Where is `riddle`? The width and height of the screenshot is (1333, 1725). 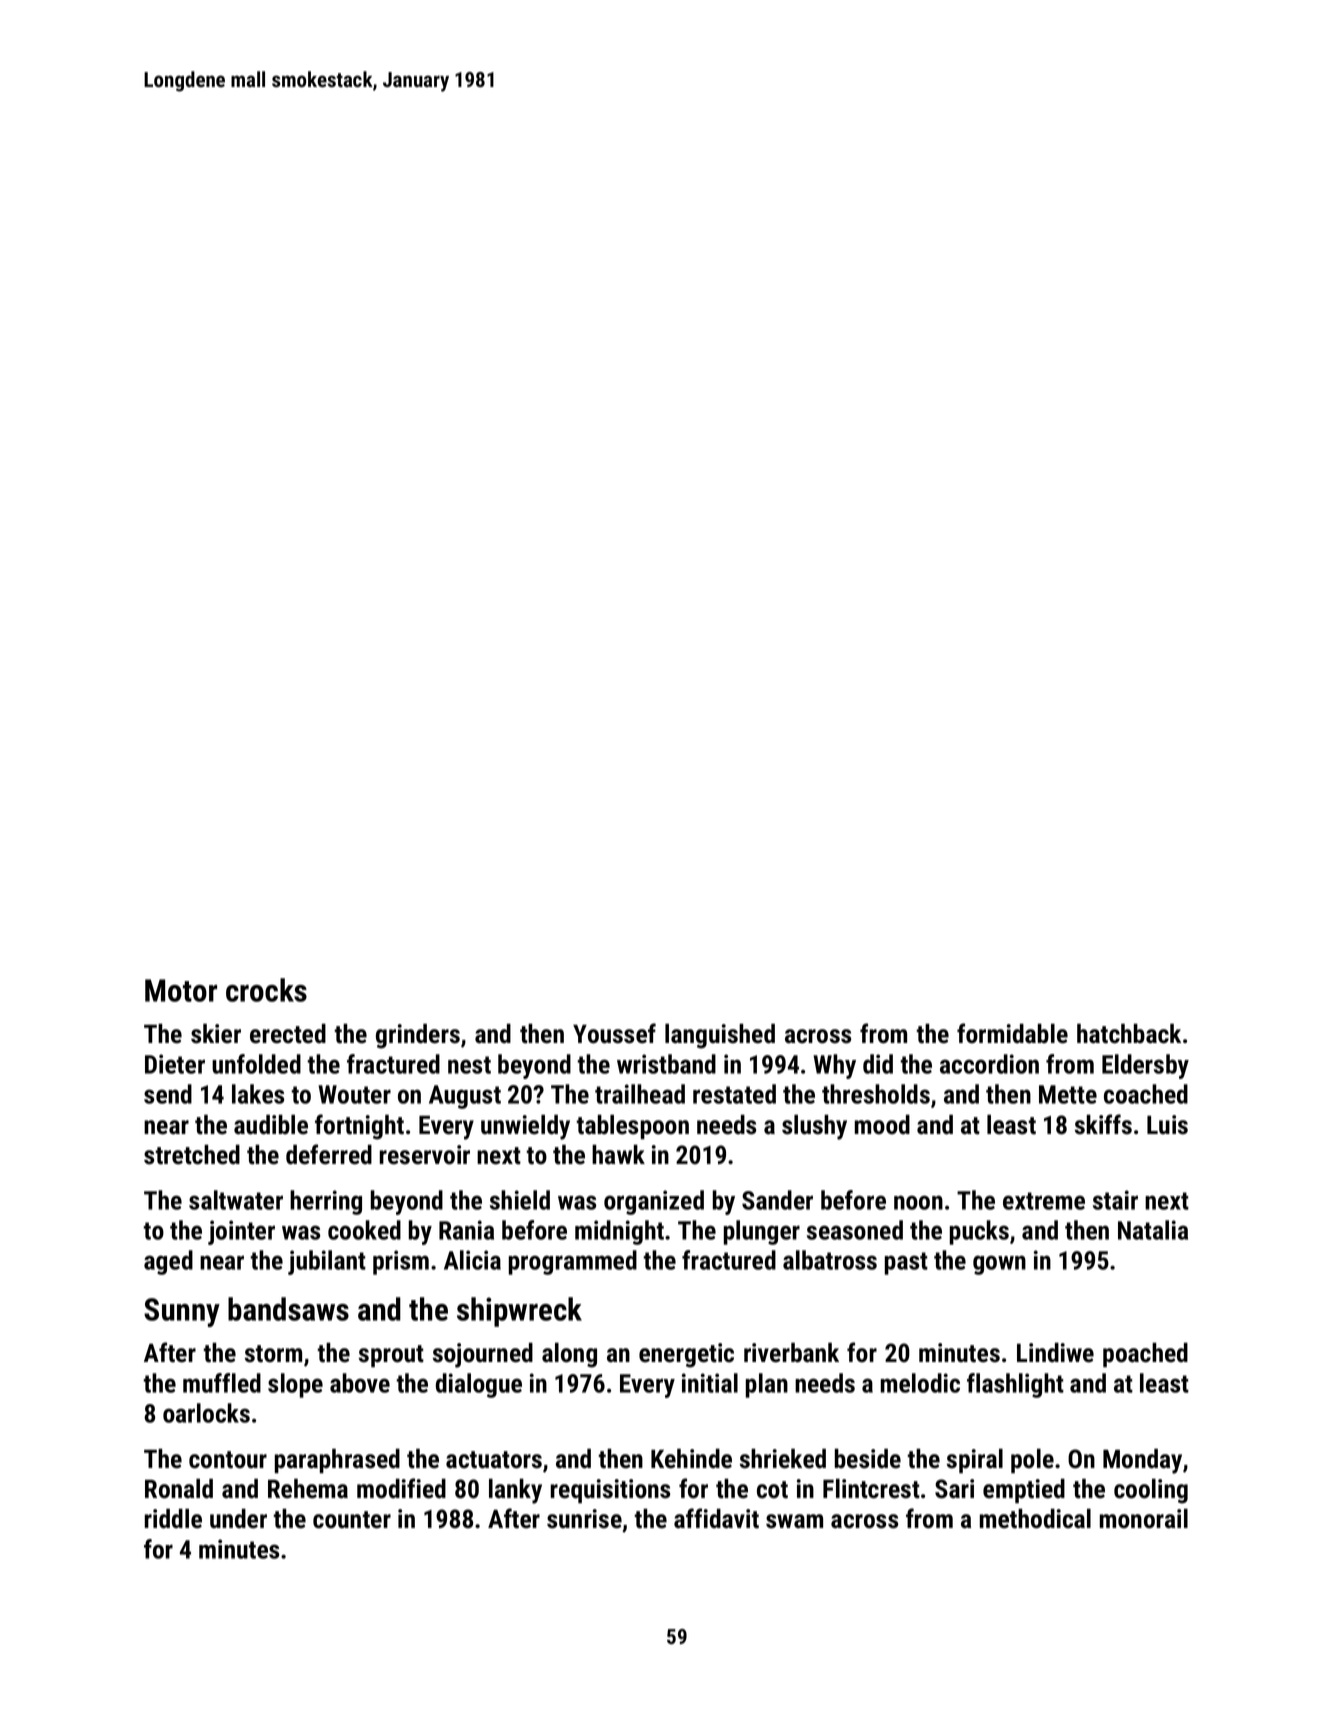
riddle is located at coordinates (173, 1519).
